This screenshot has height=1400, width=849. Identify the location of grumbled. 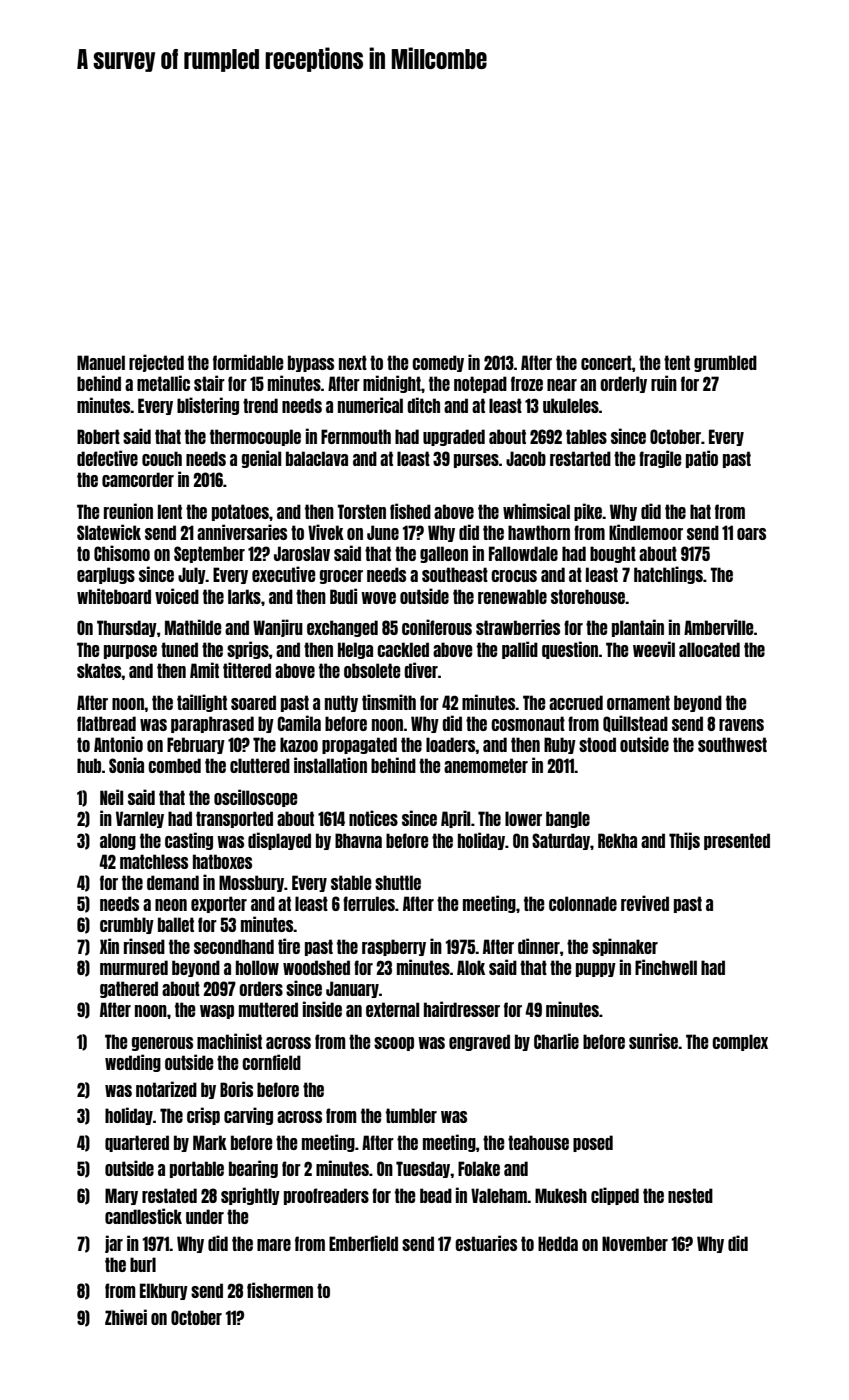
(725, 363).
